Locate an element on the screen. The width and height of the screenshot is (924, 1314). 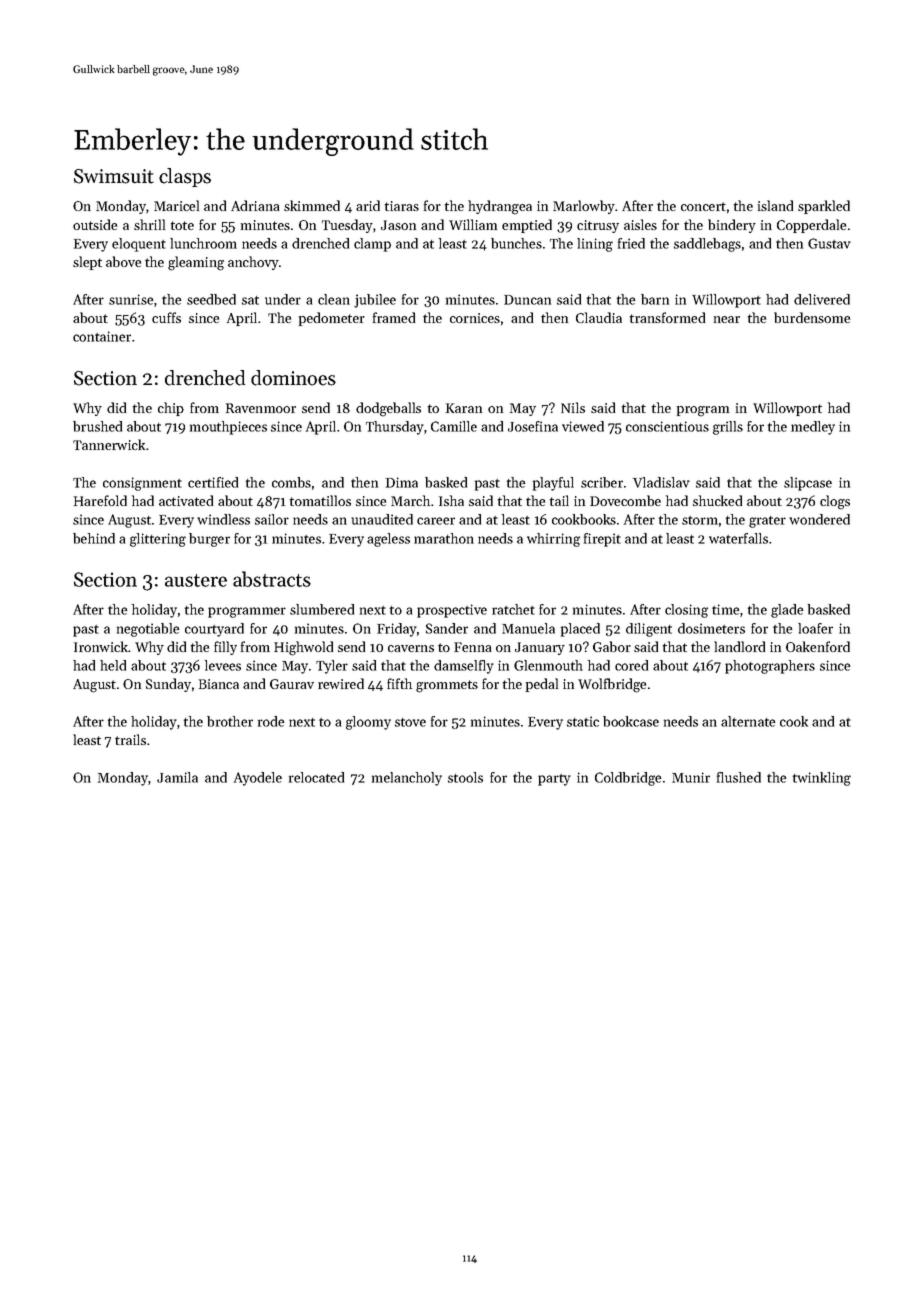
behind is located at coordinates (94, 538).
